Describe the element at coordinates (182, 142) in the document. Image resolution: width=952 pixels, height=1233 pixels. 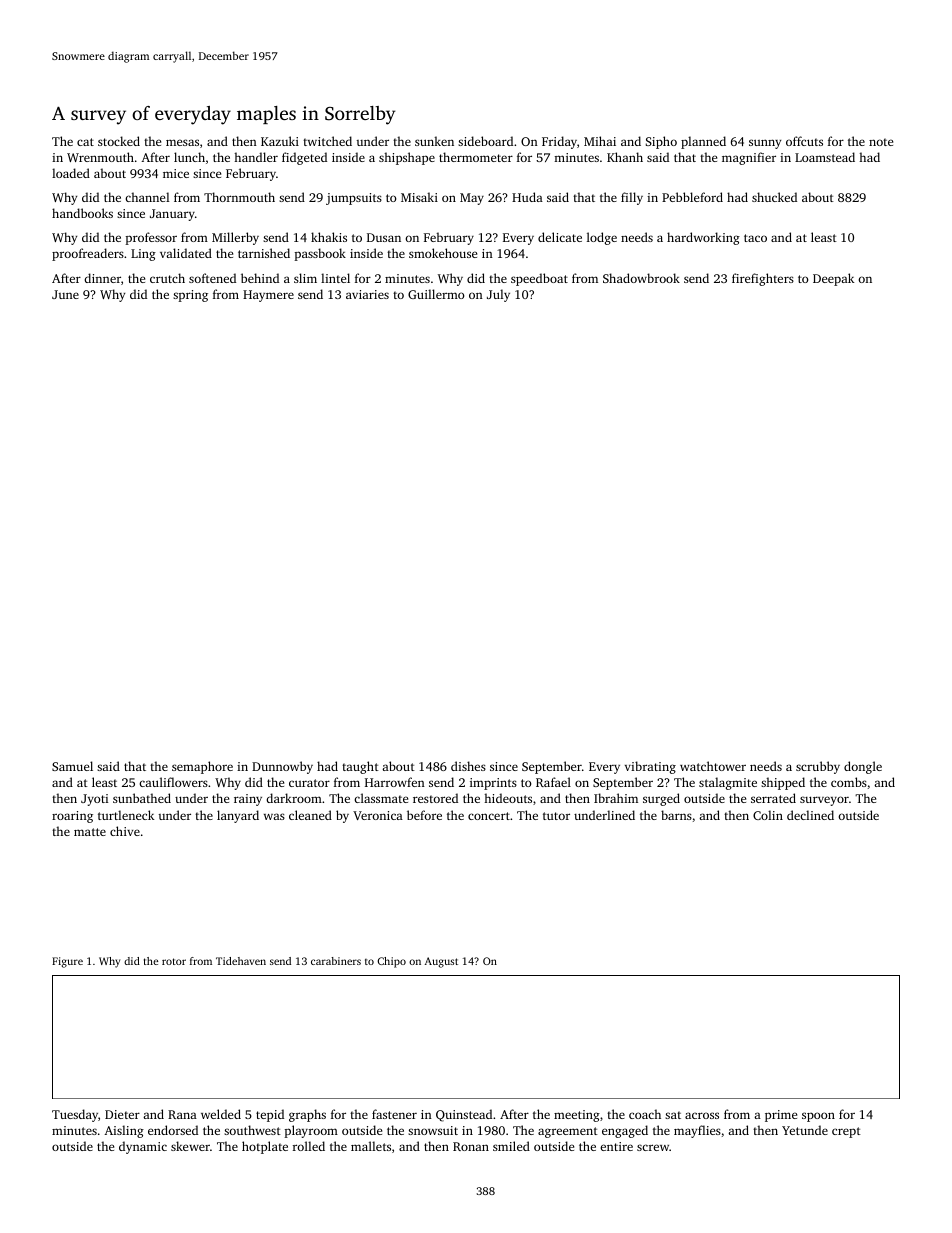
I see `mesas` at that location.
